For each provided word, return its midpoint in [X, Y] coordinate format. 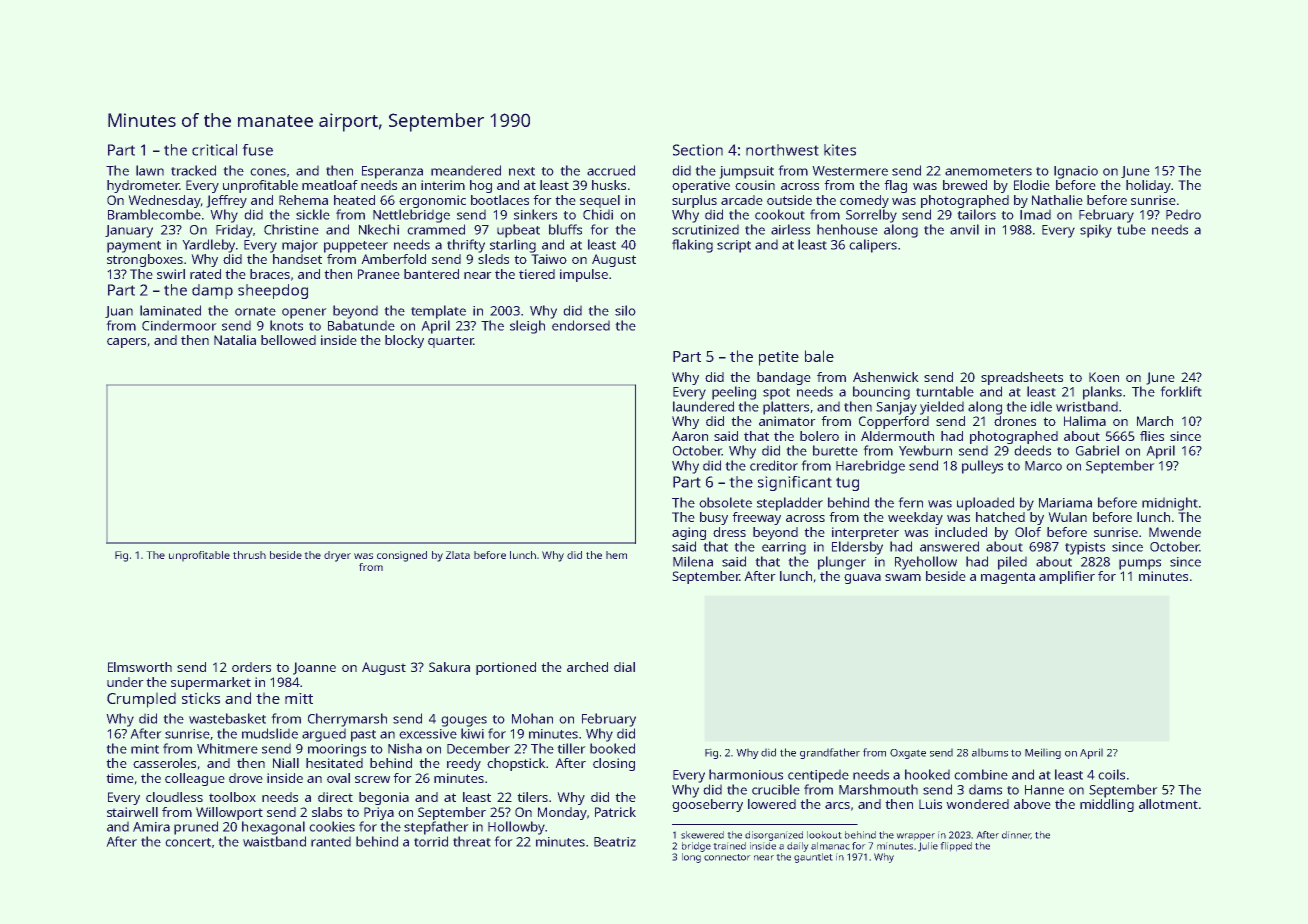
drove [246, 778]
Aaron [690, 436]
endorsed [581, 325]
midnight [1170, 504]
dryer [337, 556]
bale [819, 356]
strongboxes [145, 260]
